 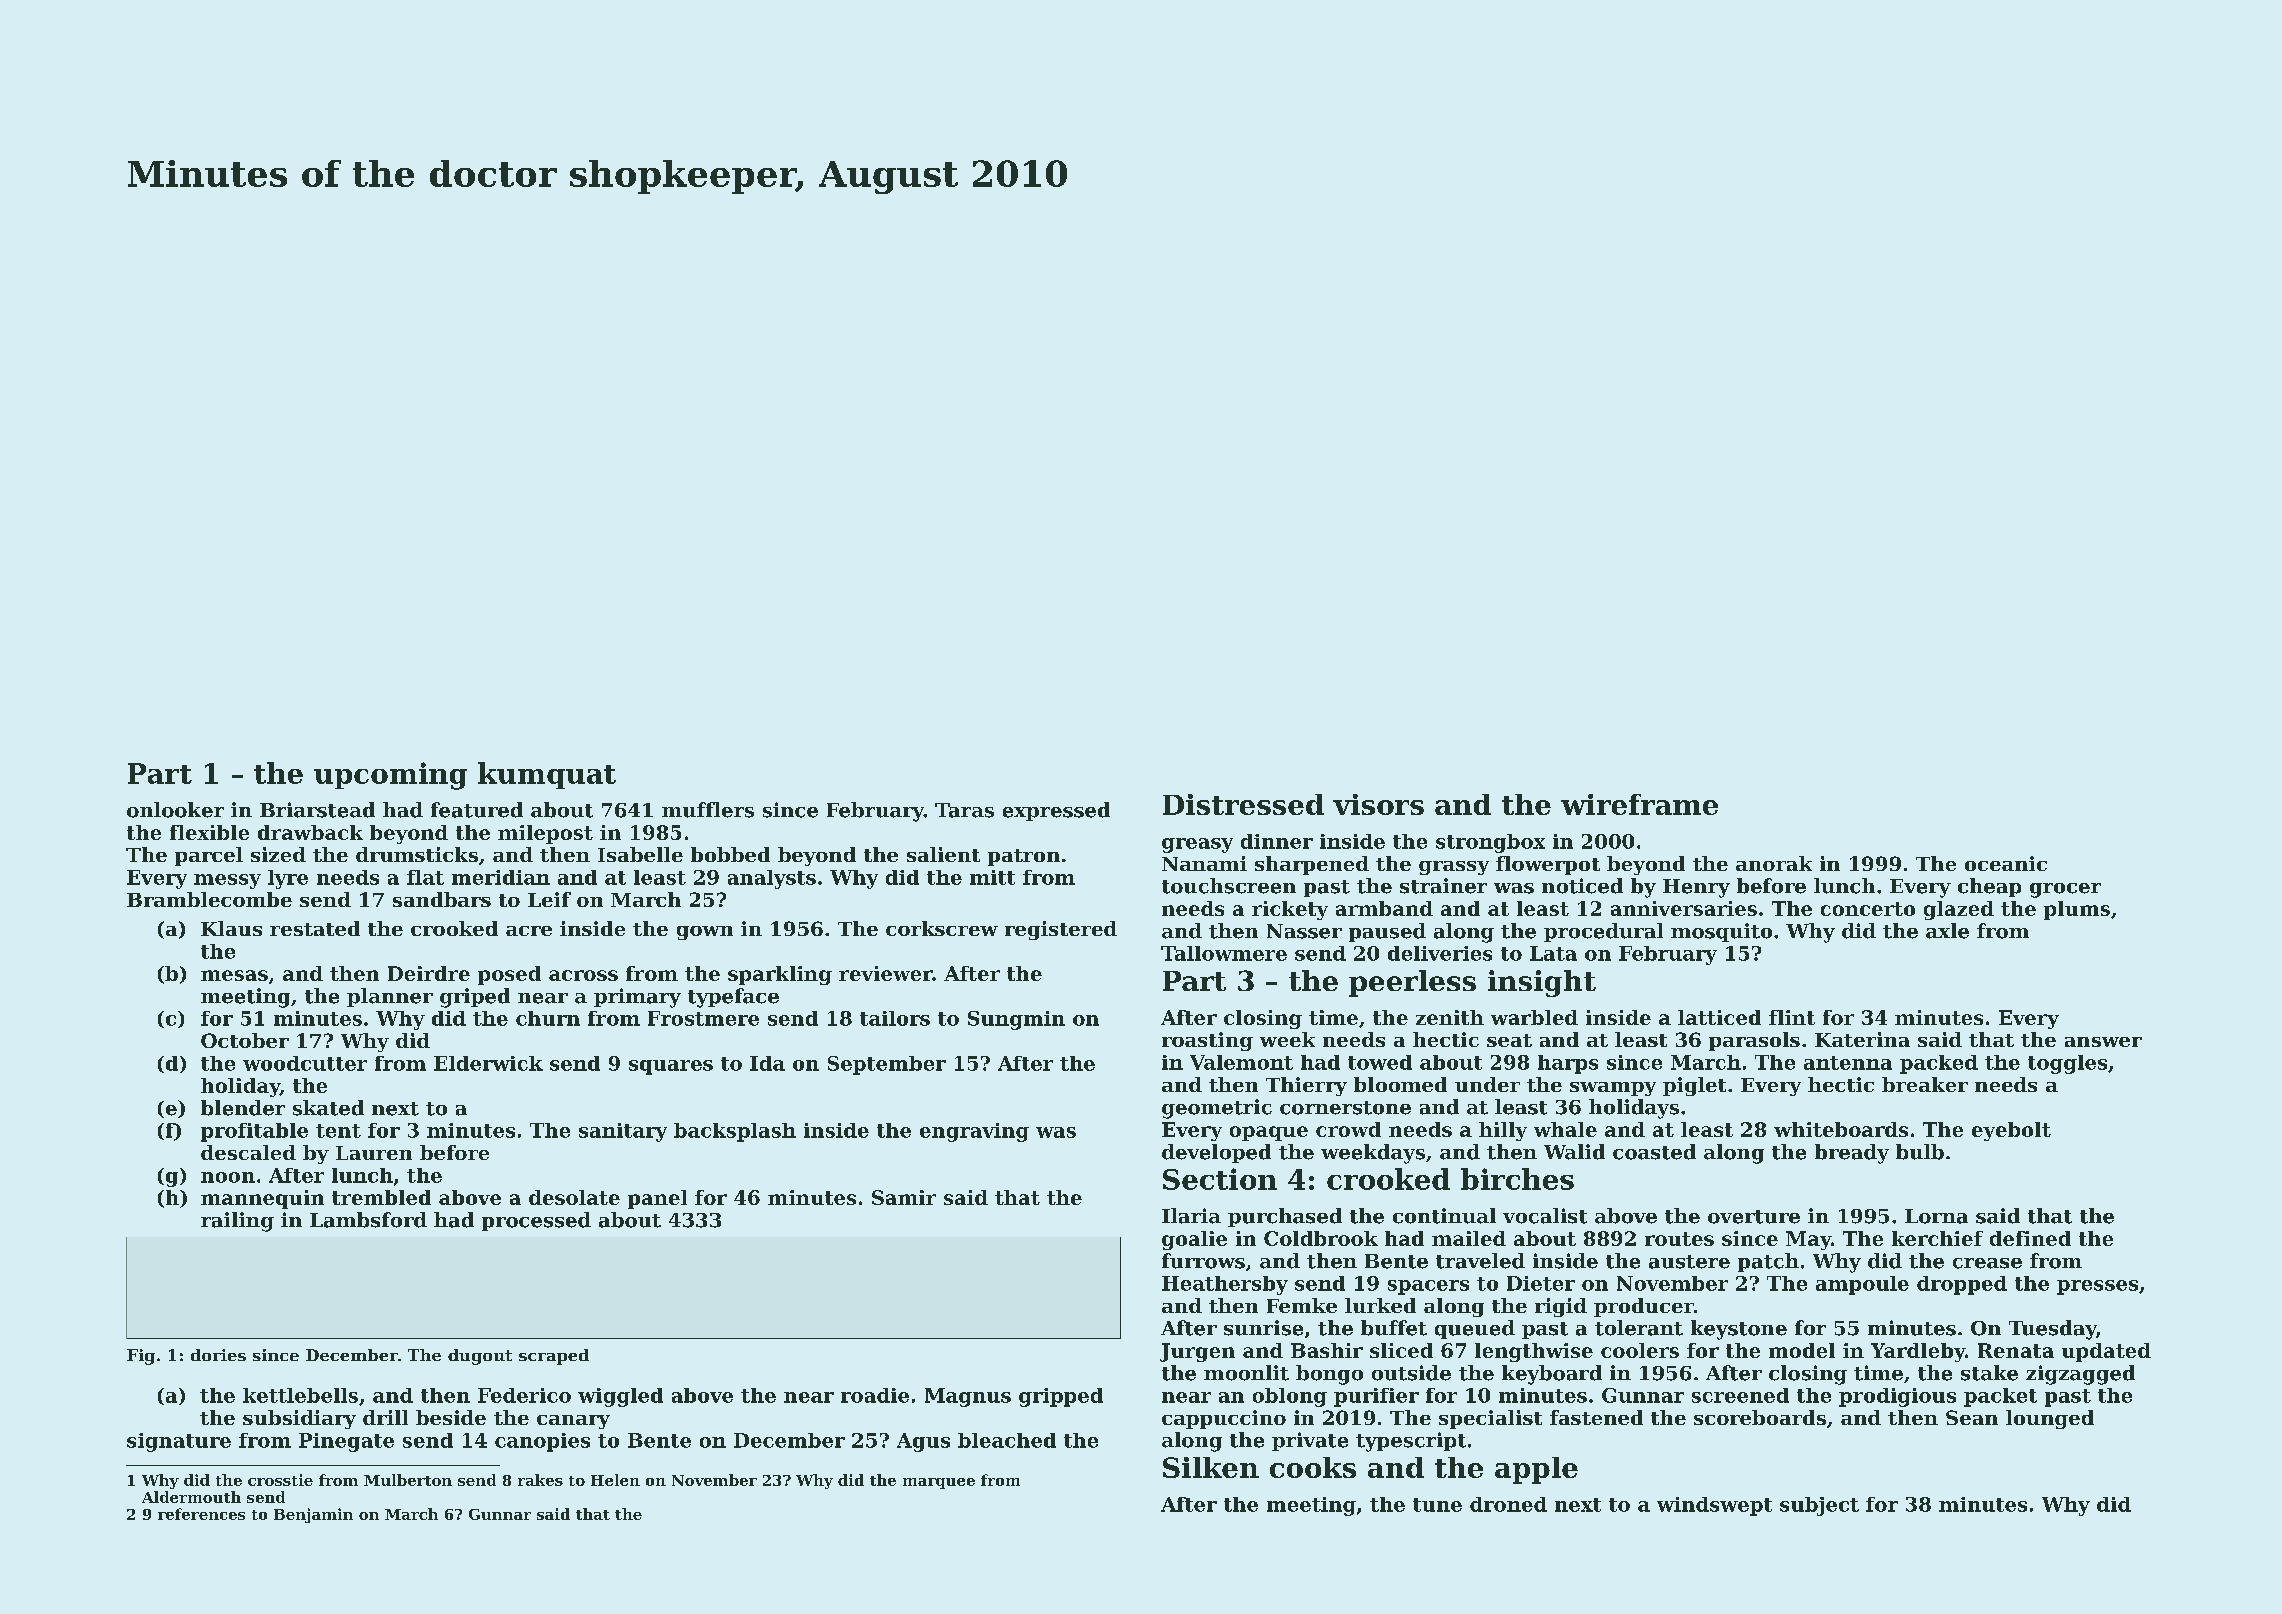 I want to click on wireframe, so click(x=1639, y=804).
